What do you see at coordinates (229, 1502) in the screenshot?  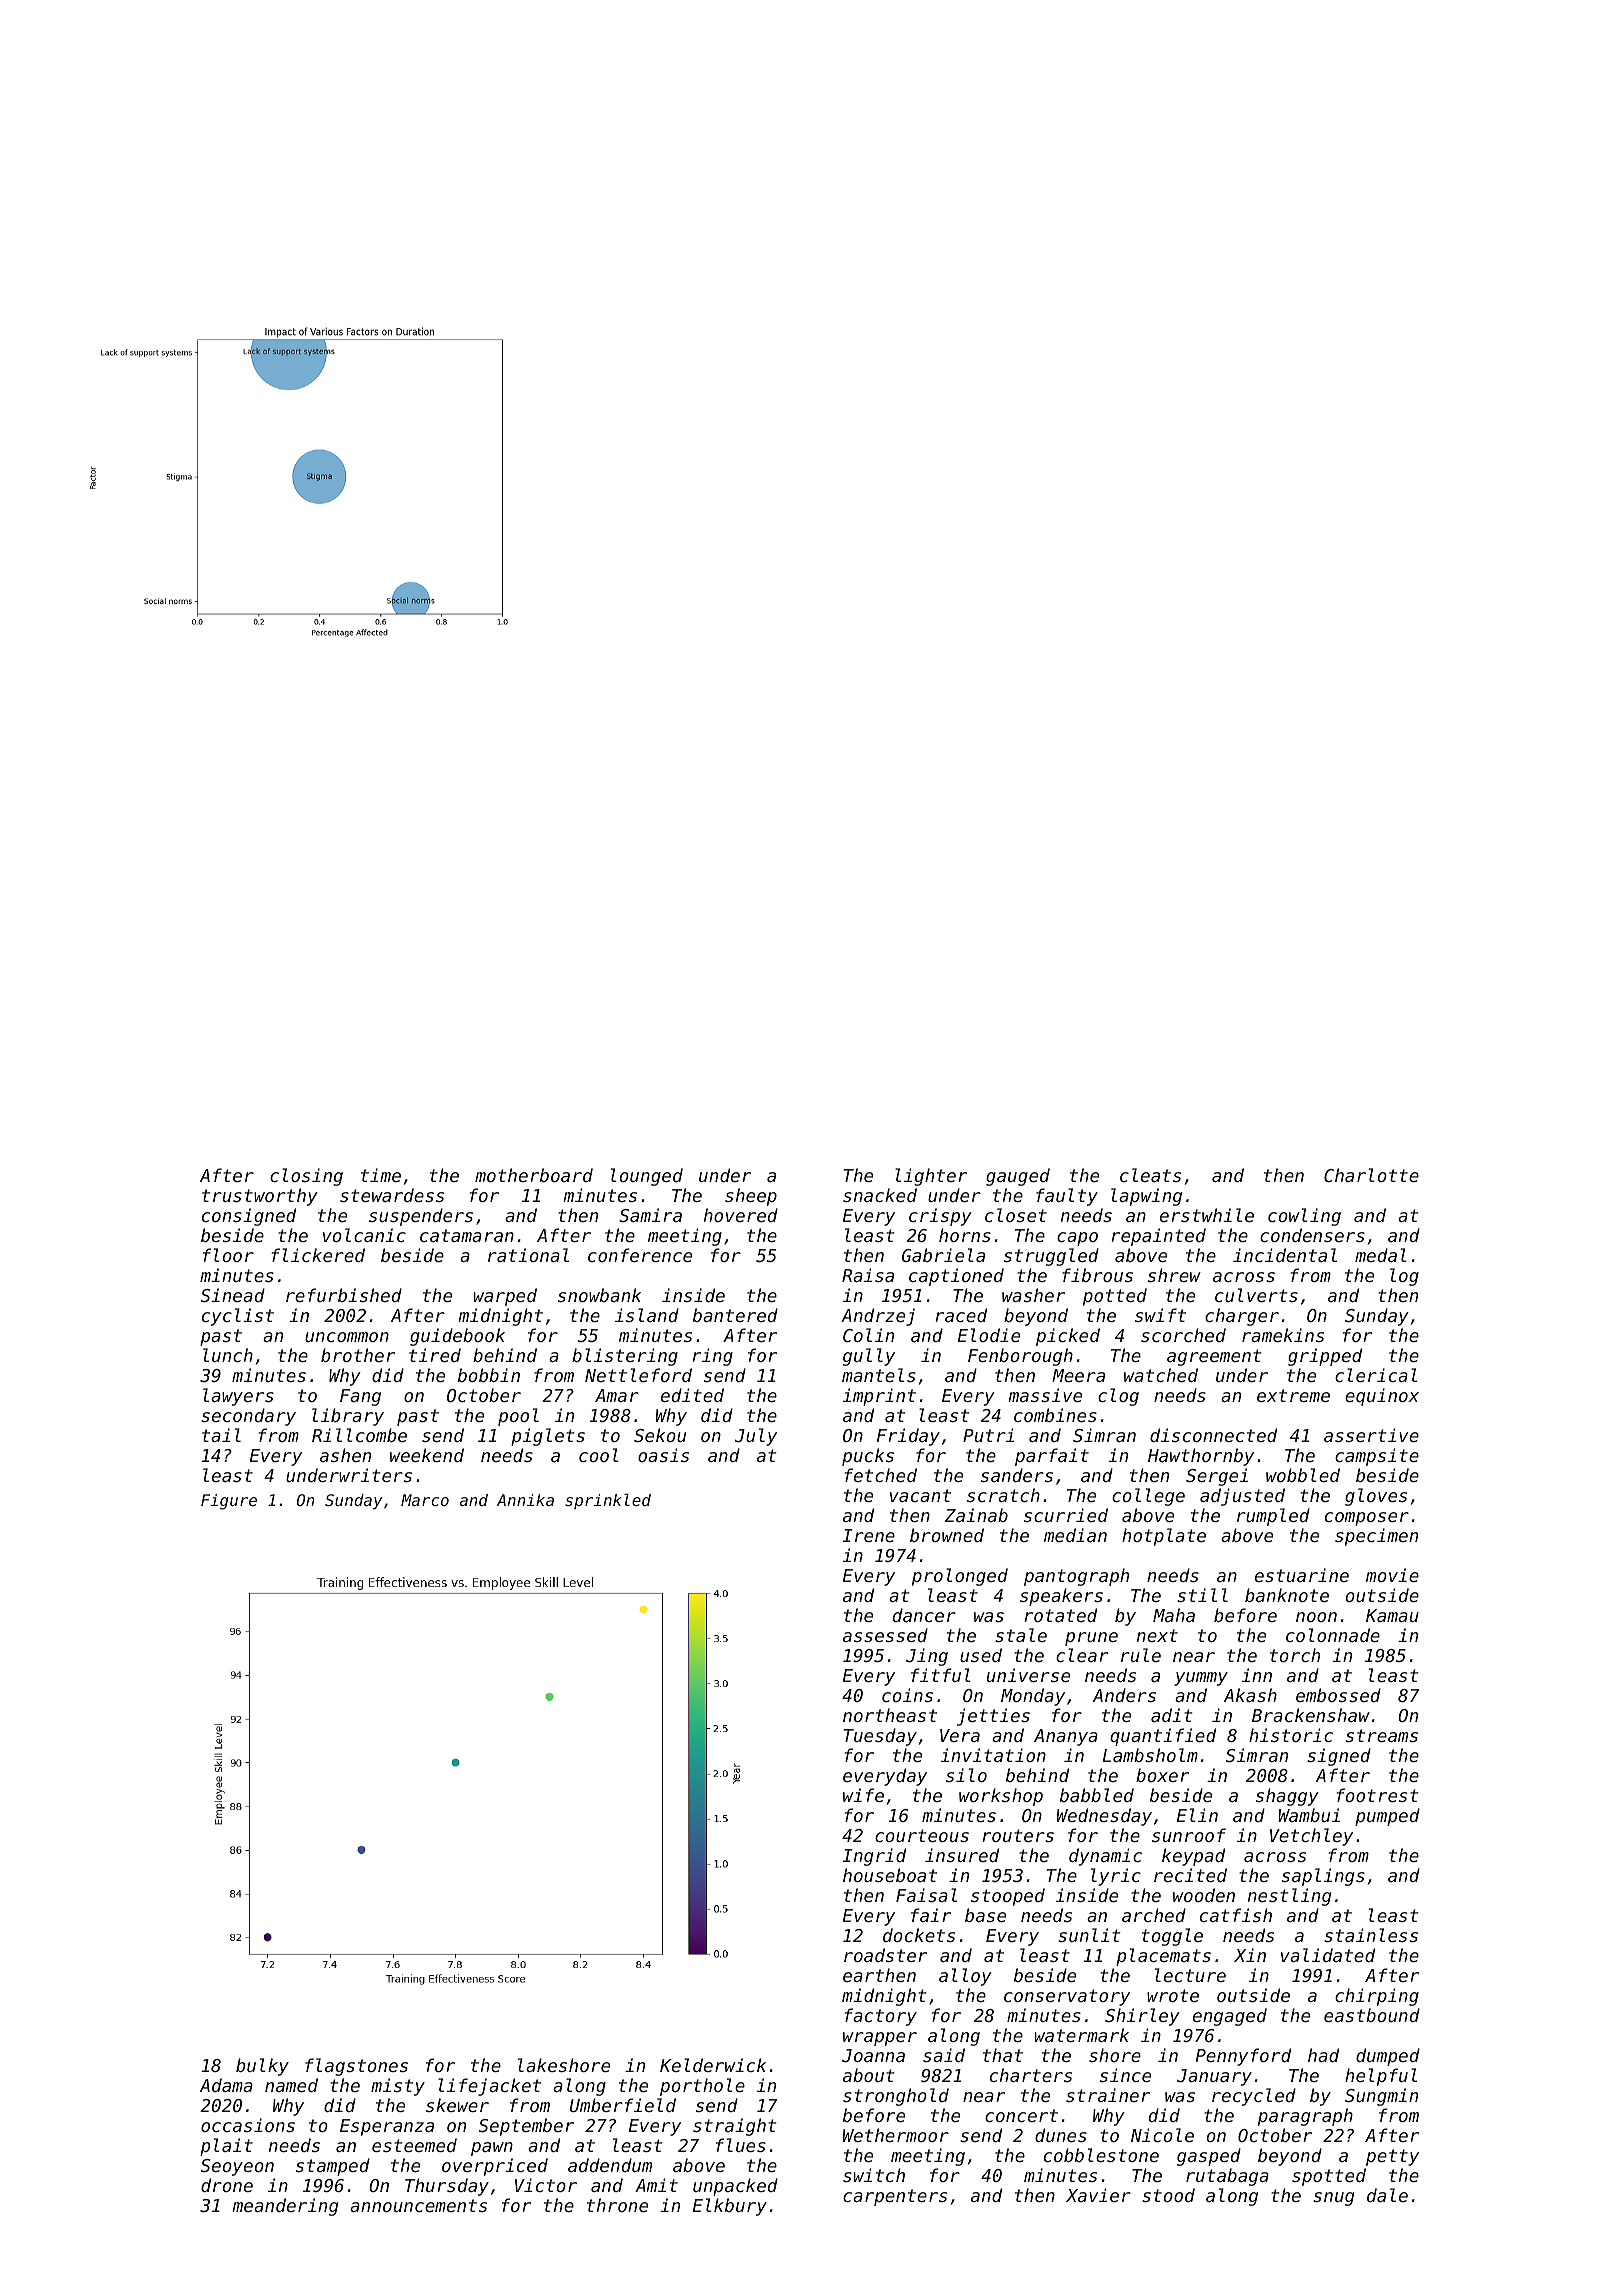 I see `Figure` at bounding box center [229, 1502].
